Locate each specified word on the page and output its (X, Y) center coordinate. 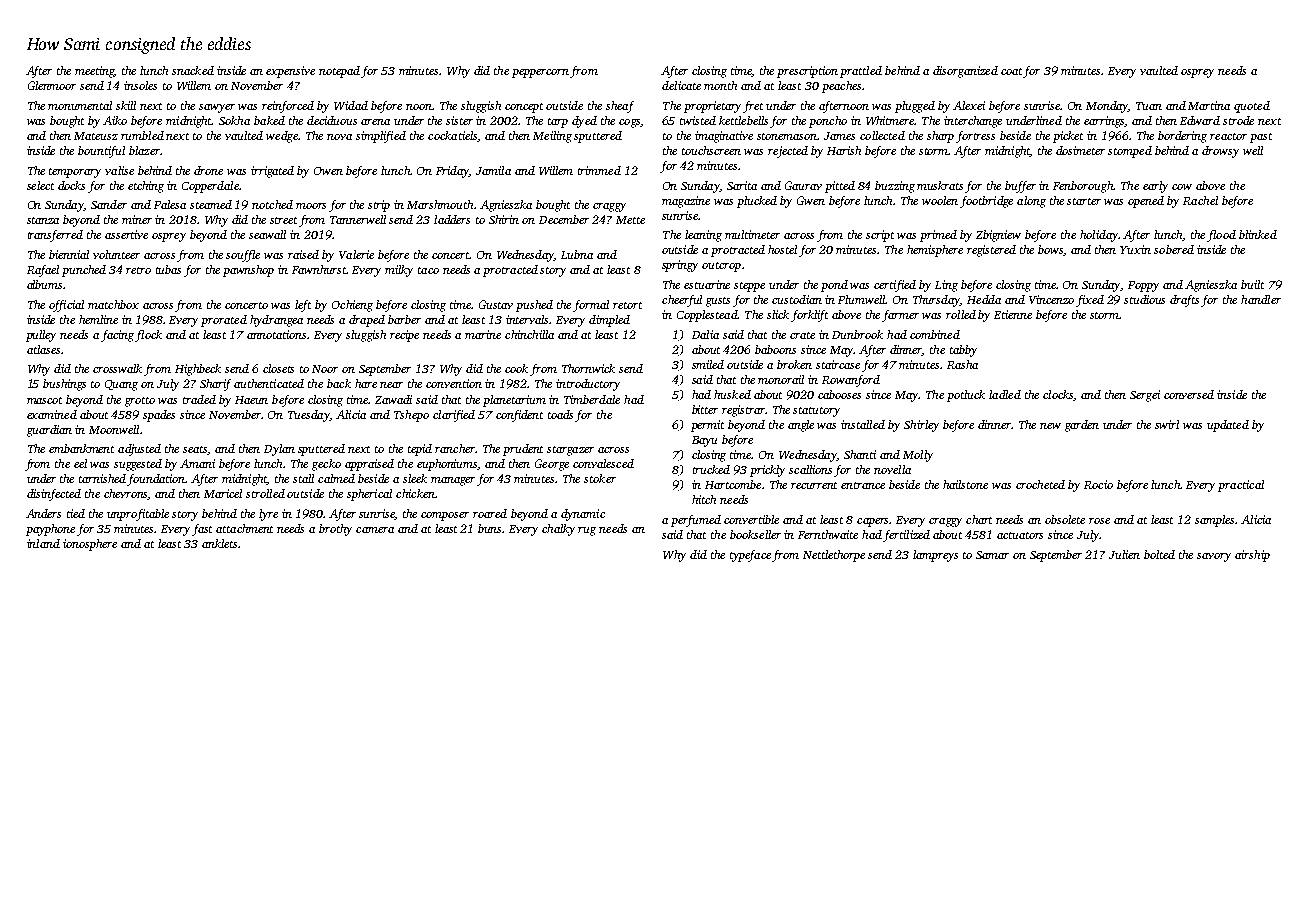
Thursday (936, 301)
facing (117, 336)
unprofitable (138, 515)
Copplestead (707, 316)
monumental (80, 105)
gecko (326, 465)
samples (1214, 521)
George (552, 465)
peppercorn (540, 73)
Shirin (504, 219)
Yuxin (1135, 249)
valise (119, 170)
